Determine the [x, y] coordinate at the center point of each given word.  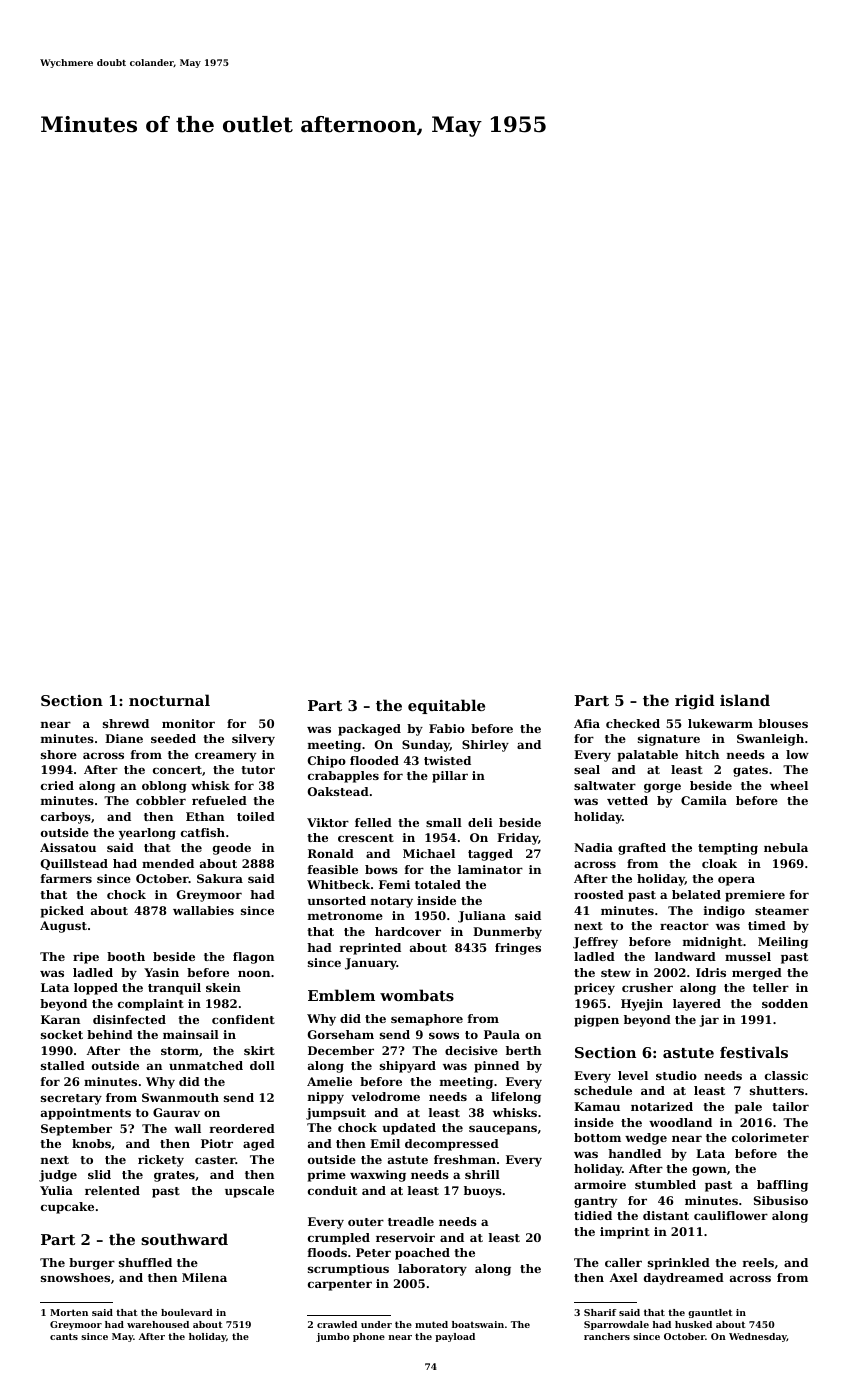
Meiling [783, 943]
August [63, 927]
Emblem [341, 995]
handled [634, 1153]
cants [64, 1336]
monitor [188, 723]
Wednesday [758, 1337]
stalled [63, 1065]
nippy [326, 1098]
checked [633, 723]
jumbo [333, 1337]
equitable [446, 706]
